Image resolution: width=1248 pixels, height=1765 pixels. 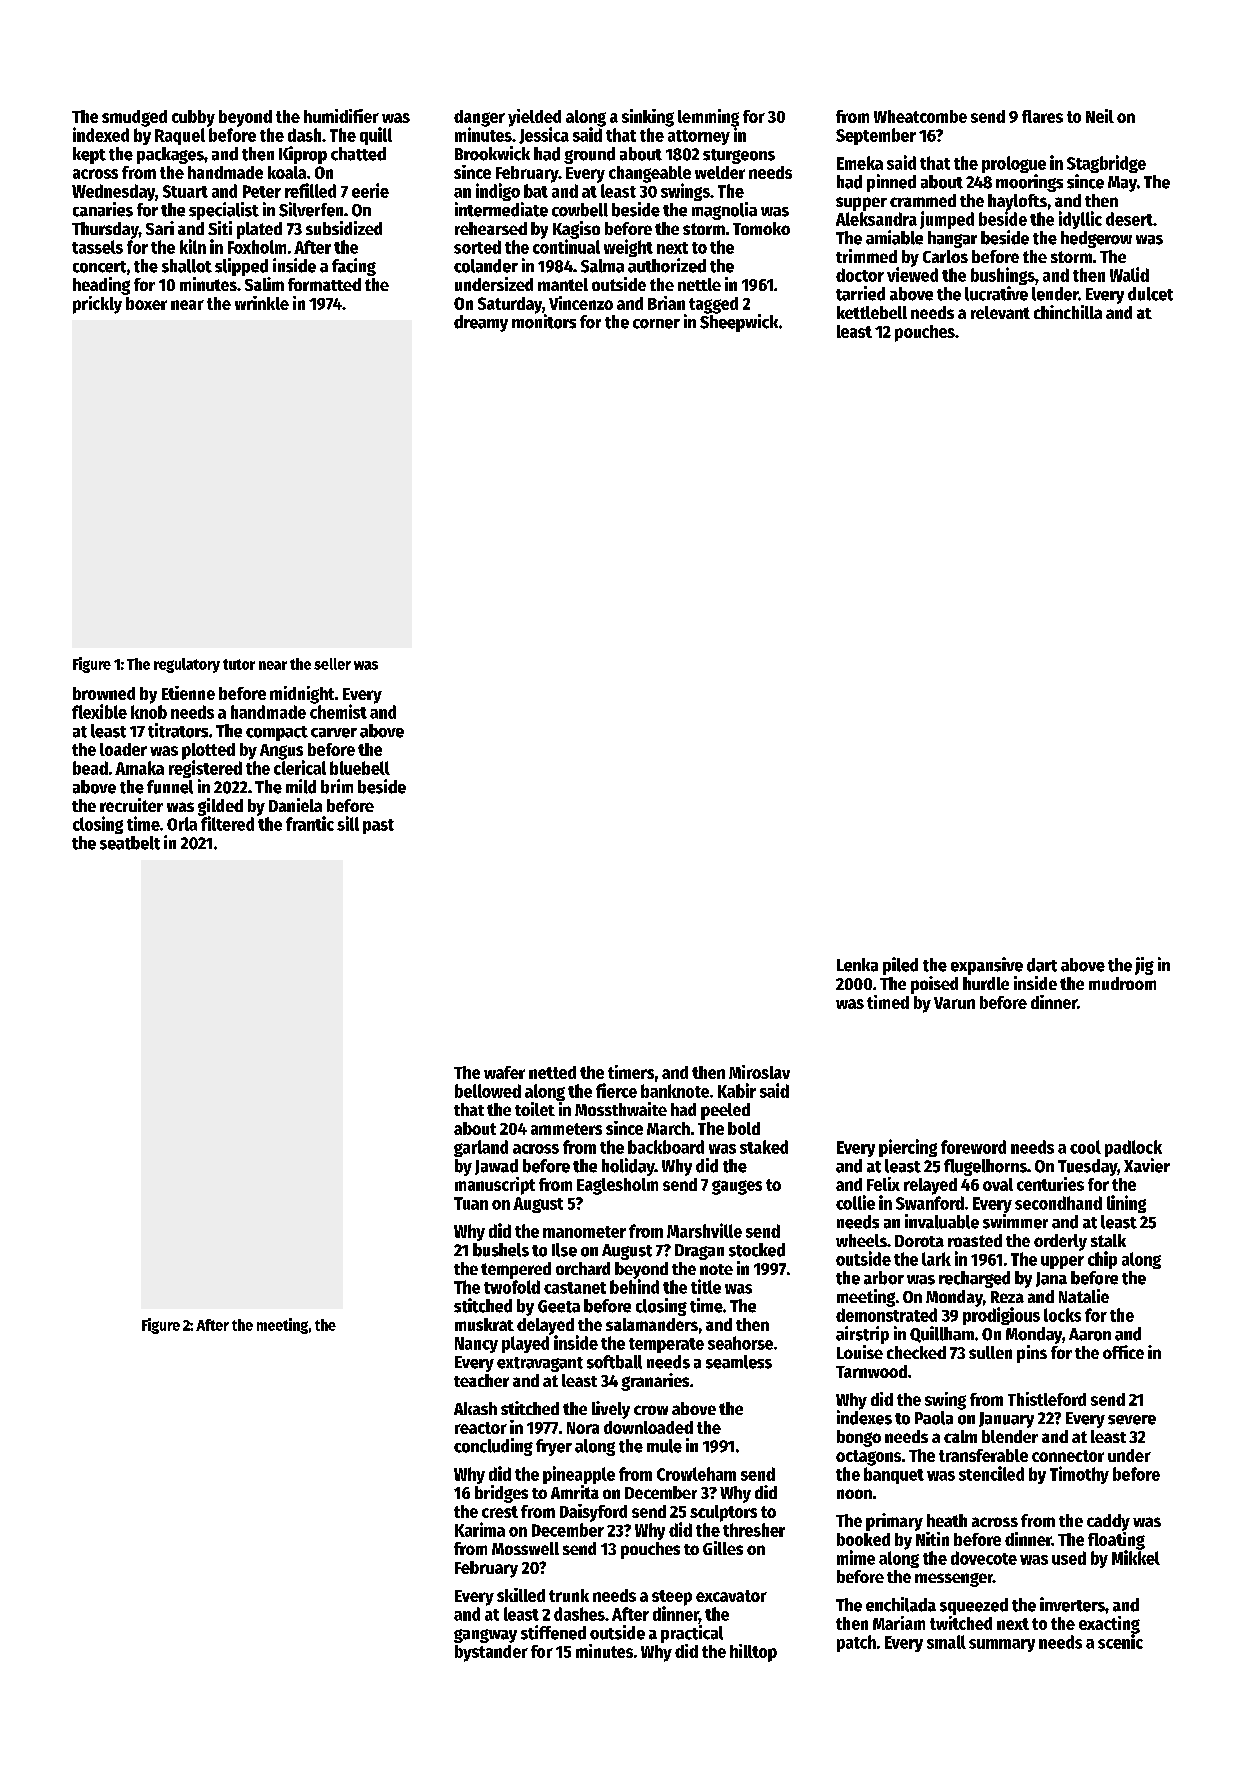 What do you see at coordinates (1007, 1297) in the screenshot?
I see `Reza` at bounding box center [1007, 1297].
